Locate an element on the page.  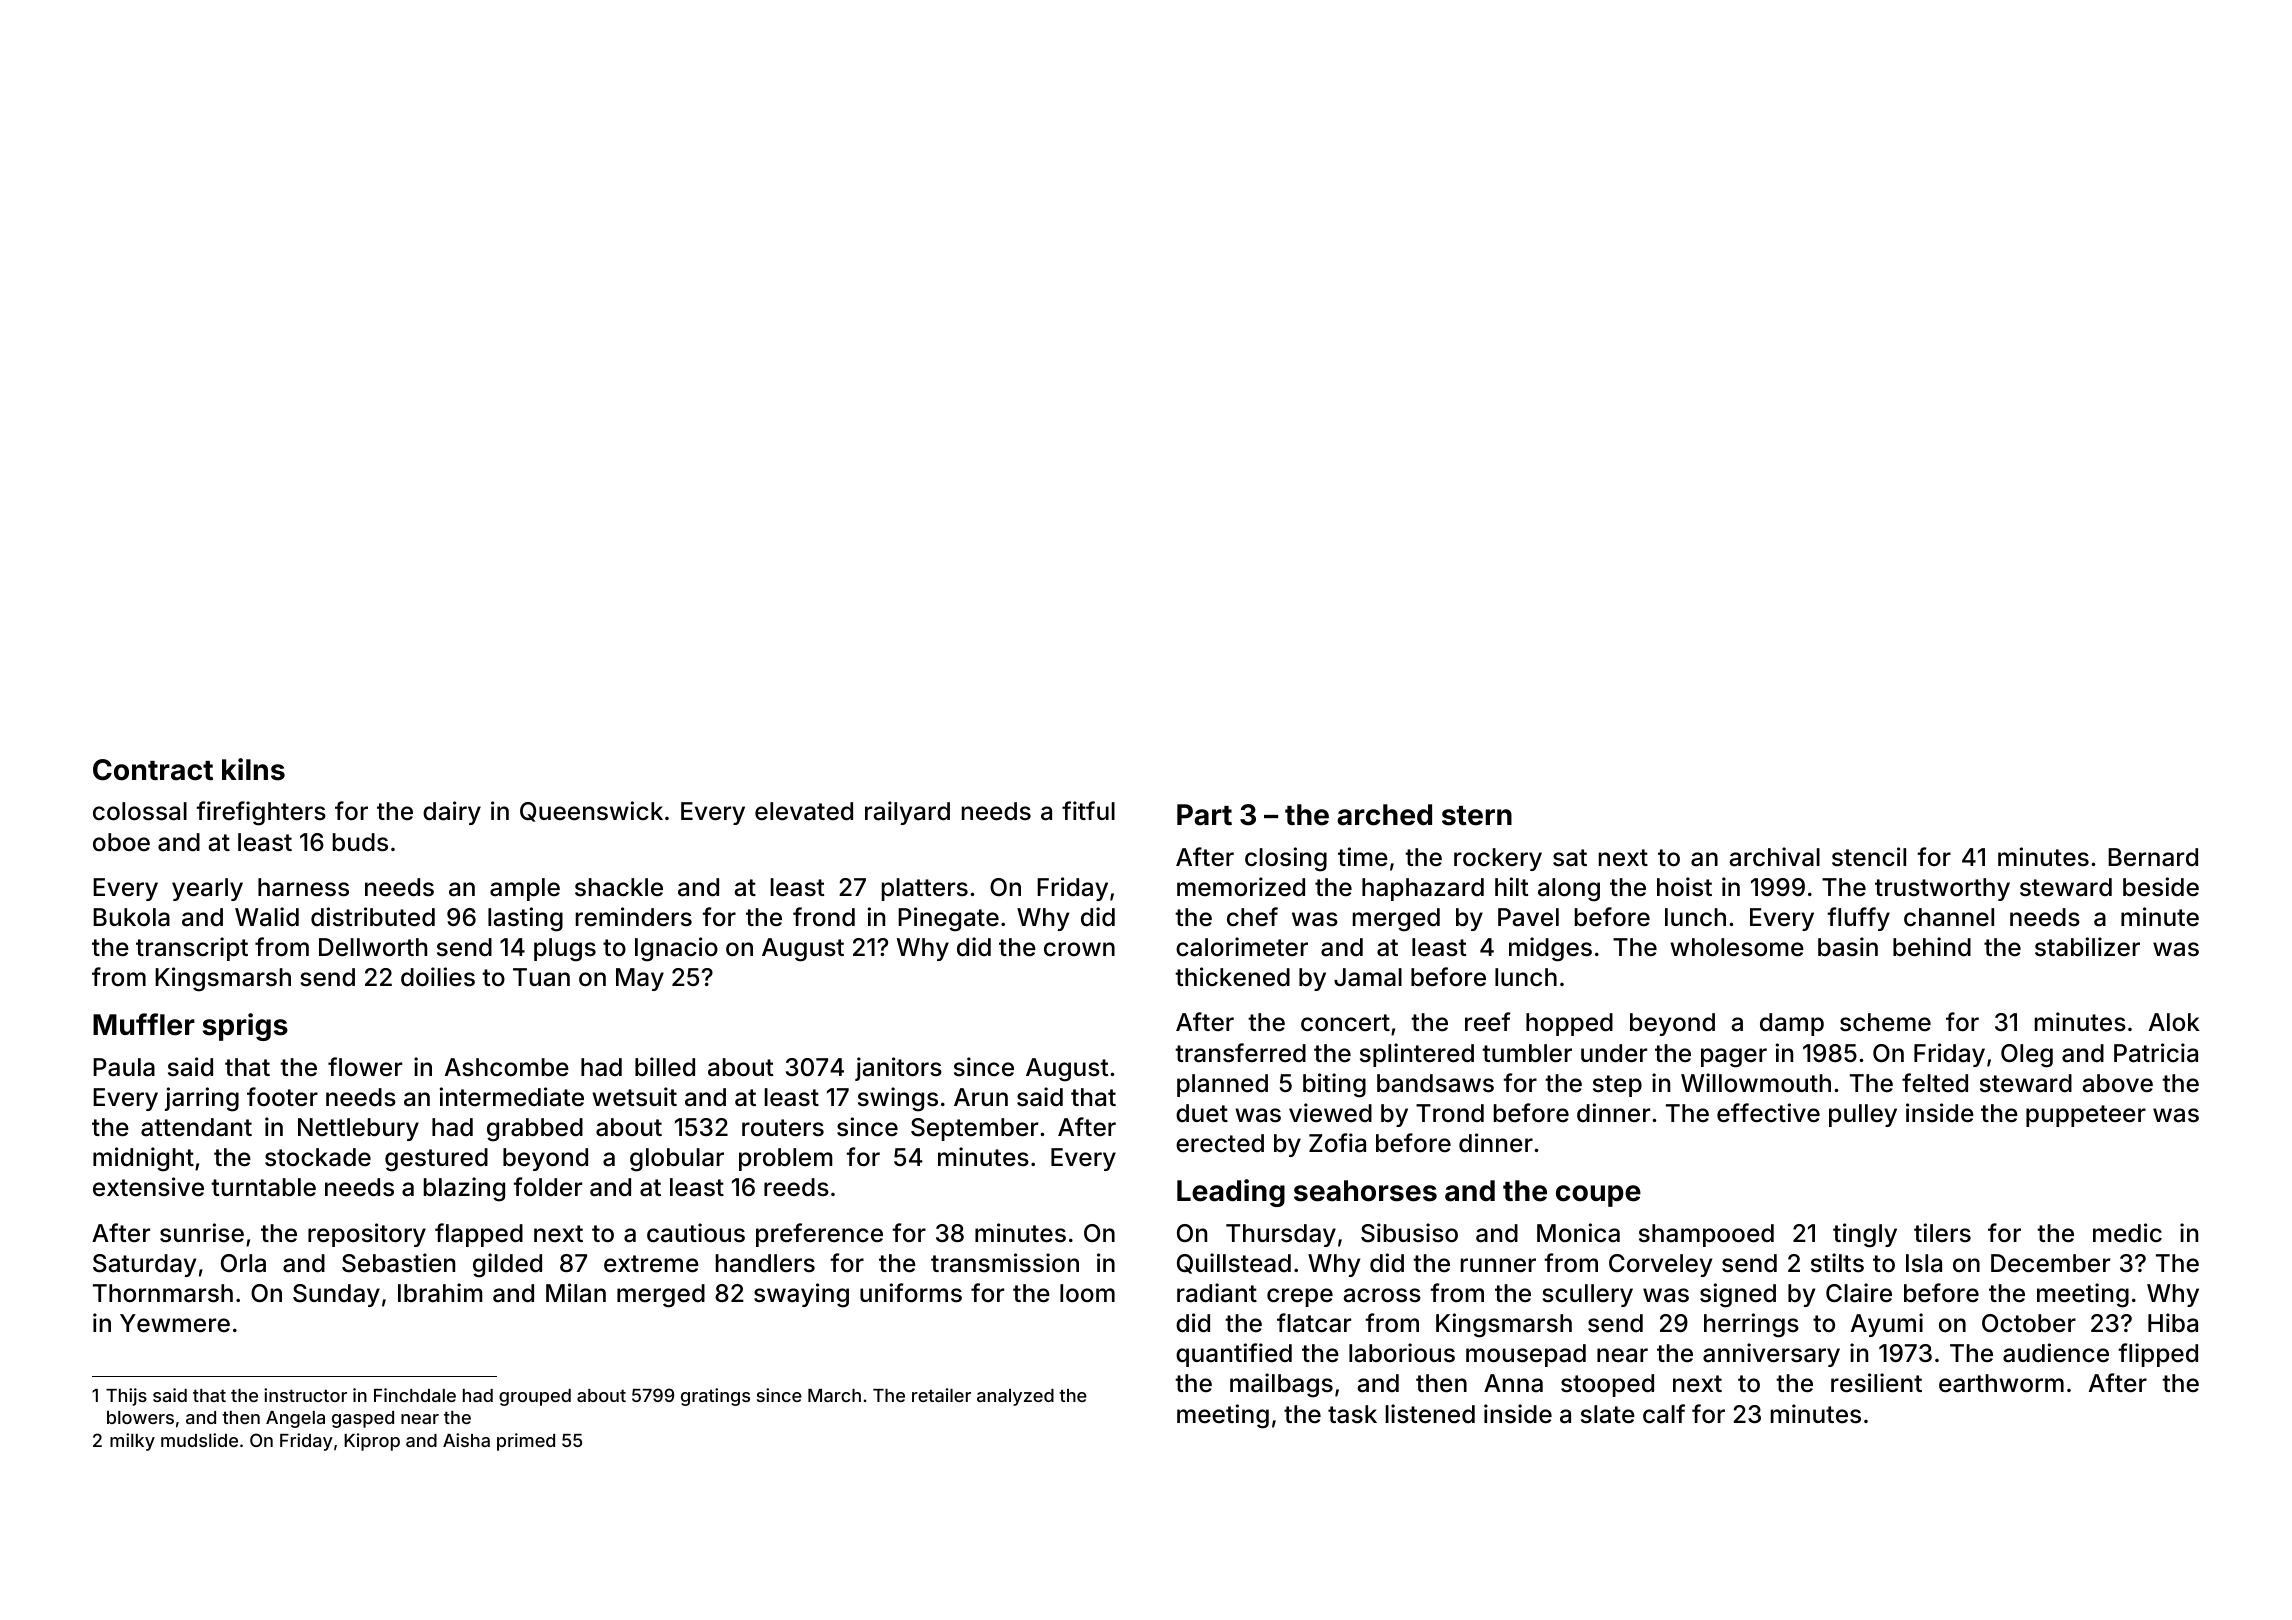
Kiprop is located at coordinates (372, 1442).
